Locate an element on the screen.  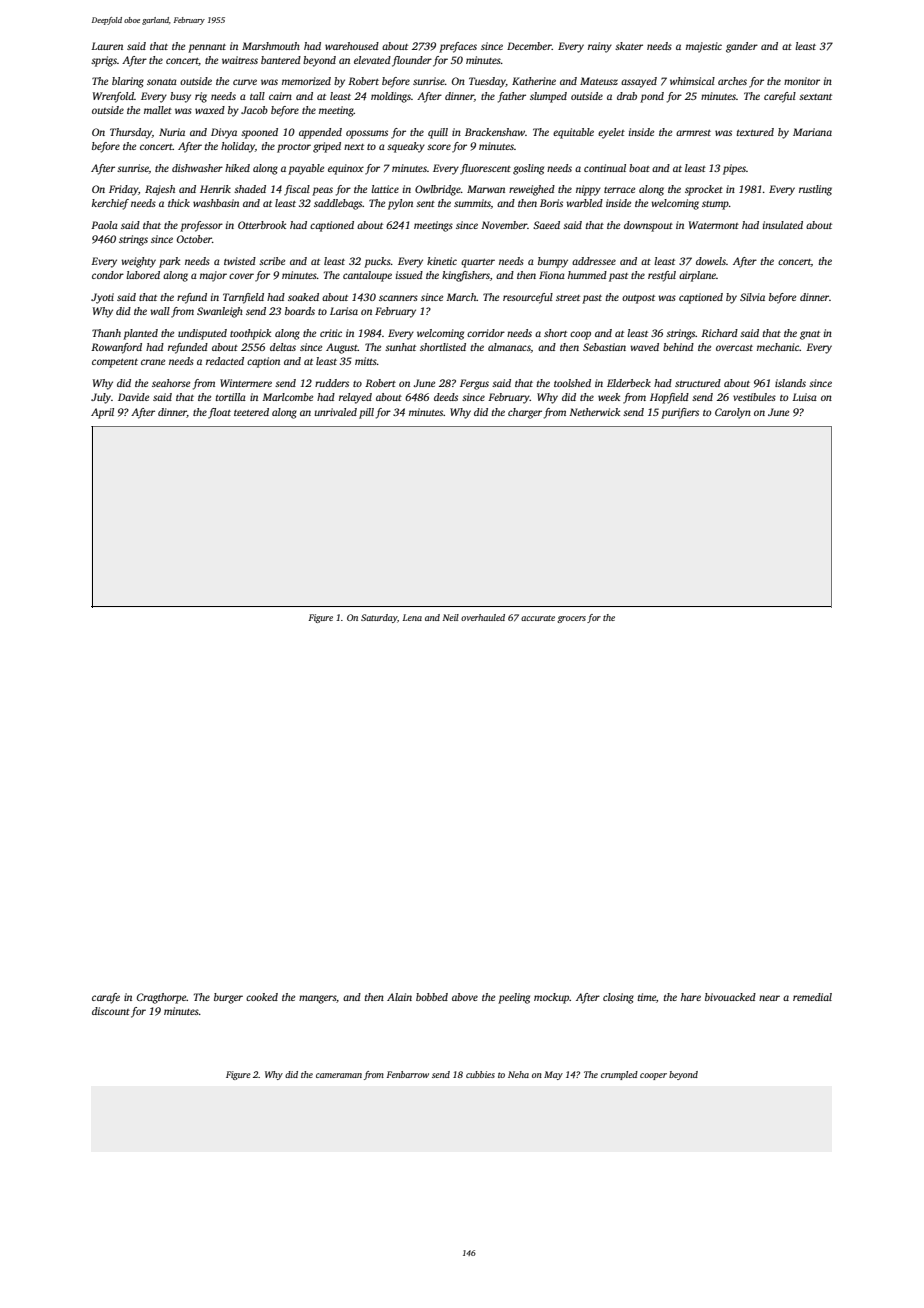
seahorse is located at coordinates (171, 383).
